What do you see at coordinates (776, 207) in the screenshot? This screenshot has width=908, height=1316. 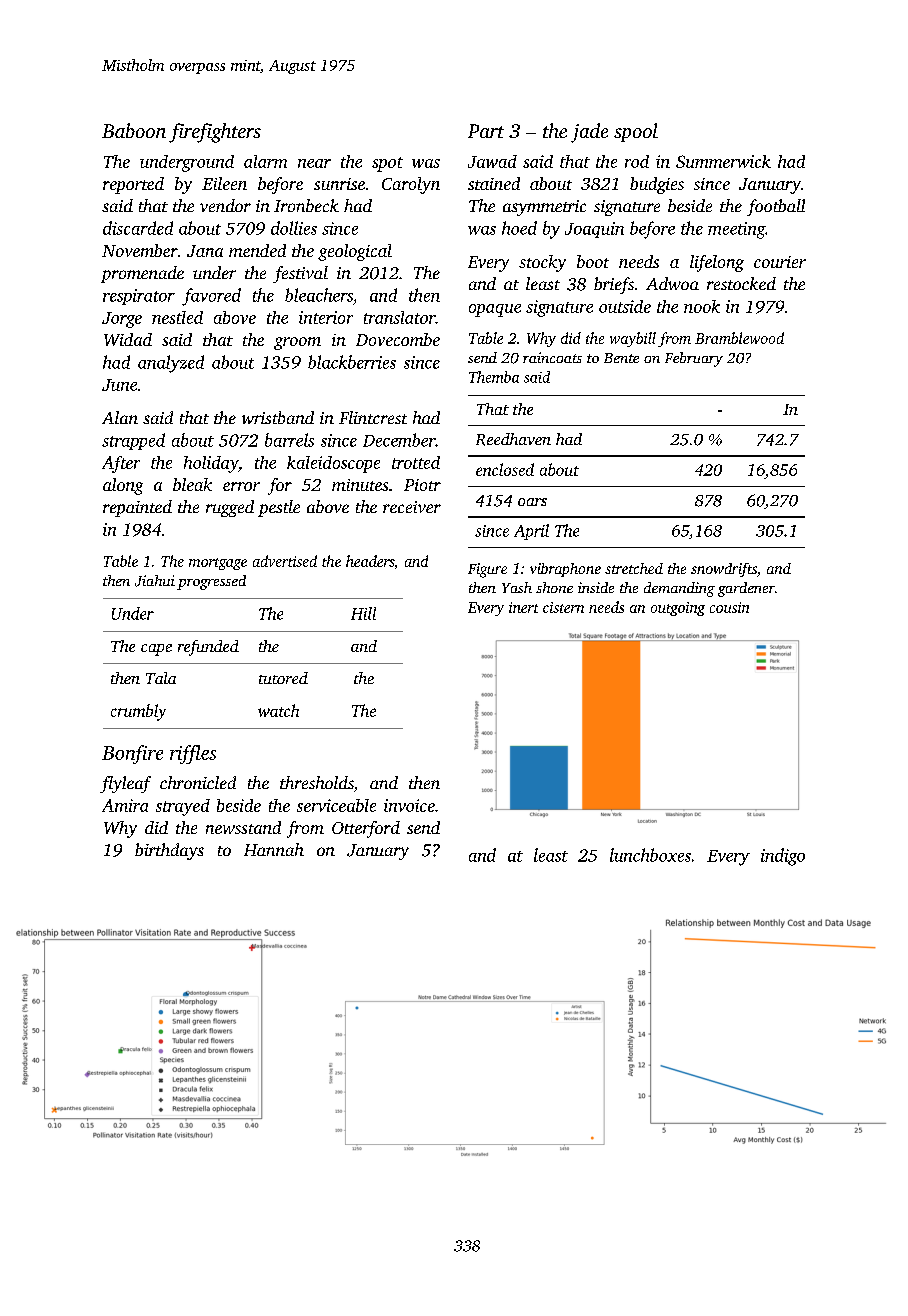 I see `football` at bounding box center [776, 207].
